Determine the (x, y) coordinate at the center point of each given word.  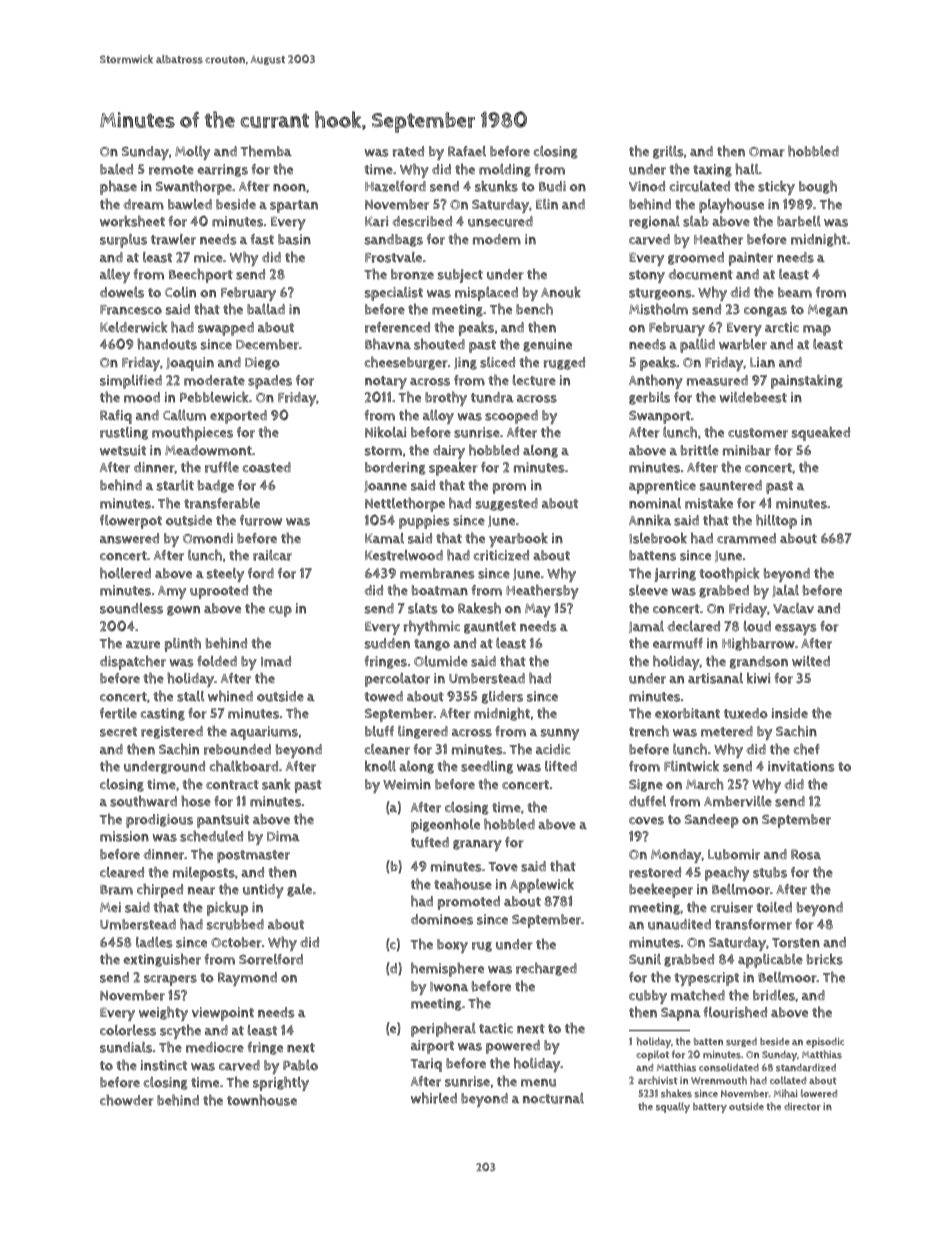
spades (270, 382)
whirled (434, 1098)
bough (818, 187)
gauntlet (490, 627)
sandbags (394, 240)
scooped (511, 417)
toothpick (729, 574)
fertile (118, 713)
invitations (801, 766)
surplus (123, 241)
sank (276, 784)
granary (477, 845)
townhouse (262, 1100)
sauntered (731, 485)
